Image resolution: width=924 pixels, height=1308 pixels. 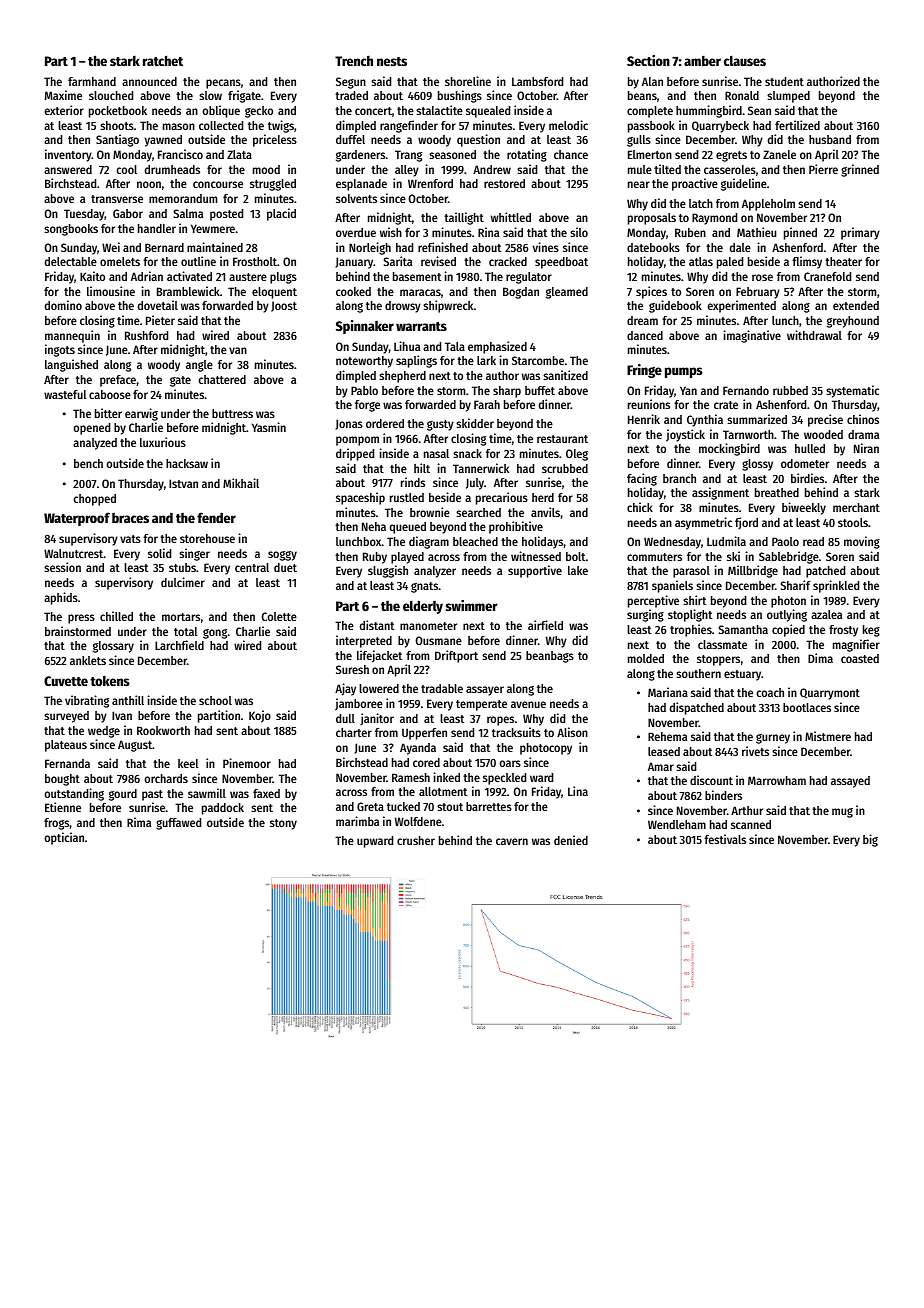 I want to click on bench, so click(x=88, y=463).
